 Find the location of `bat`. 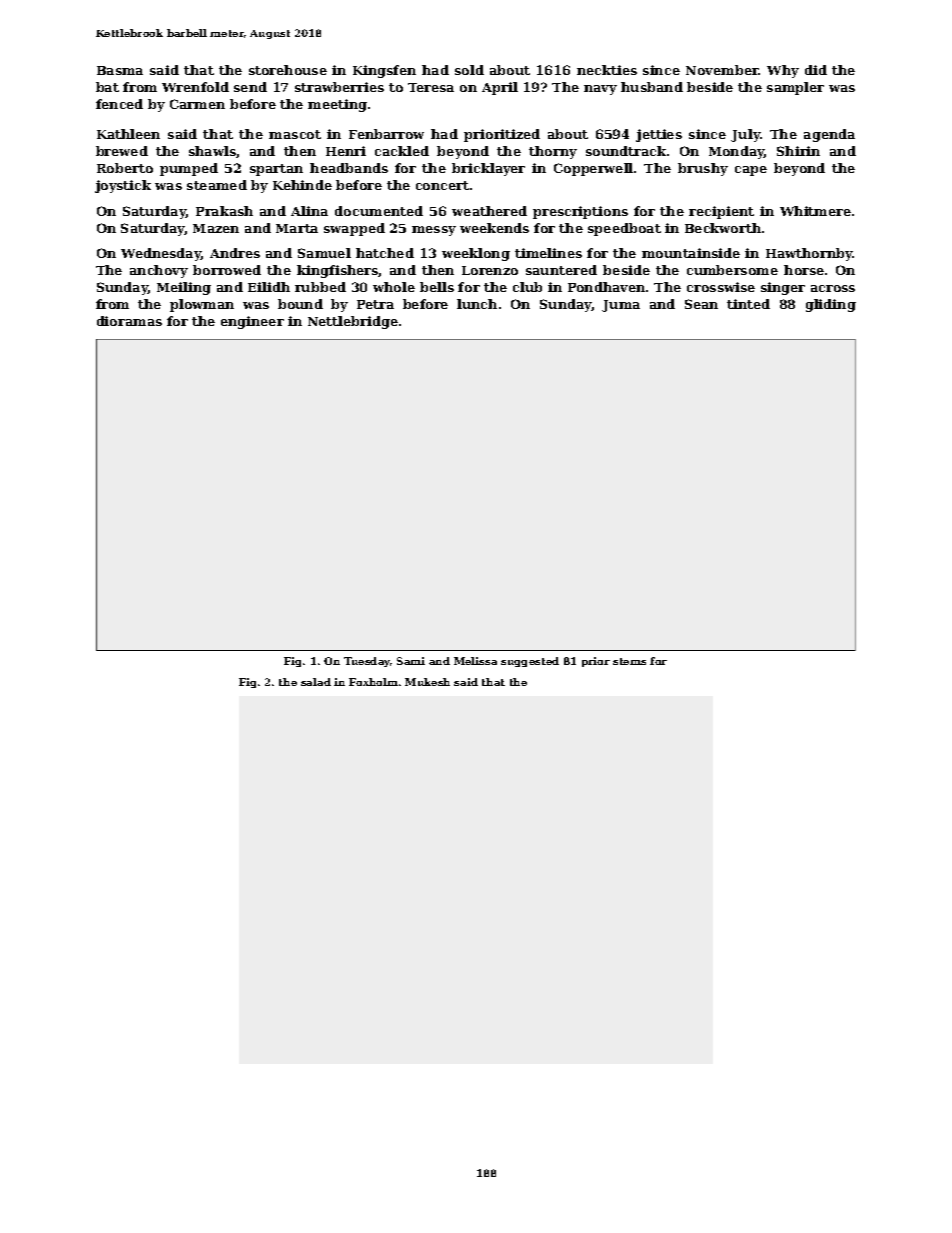

bat is located at coordinates (107, 87).
